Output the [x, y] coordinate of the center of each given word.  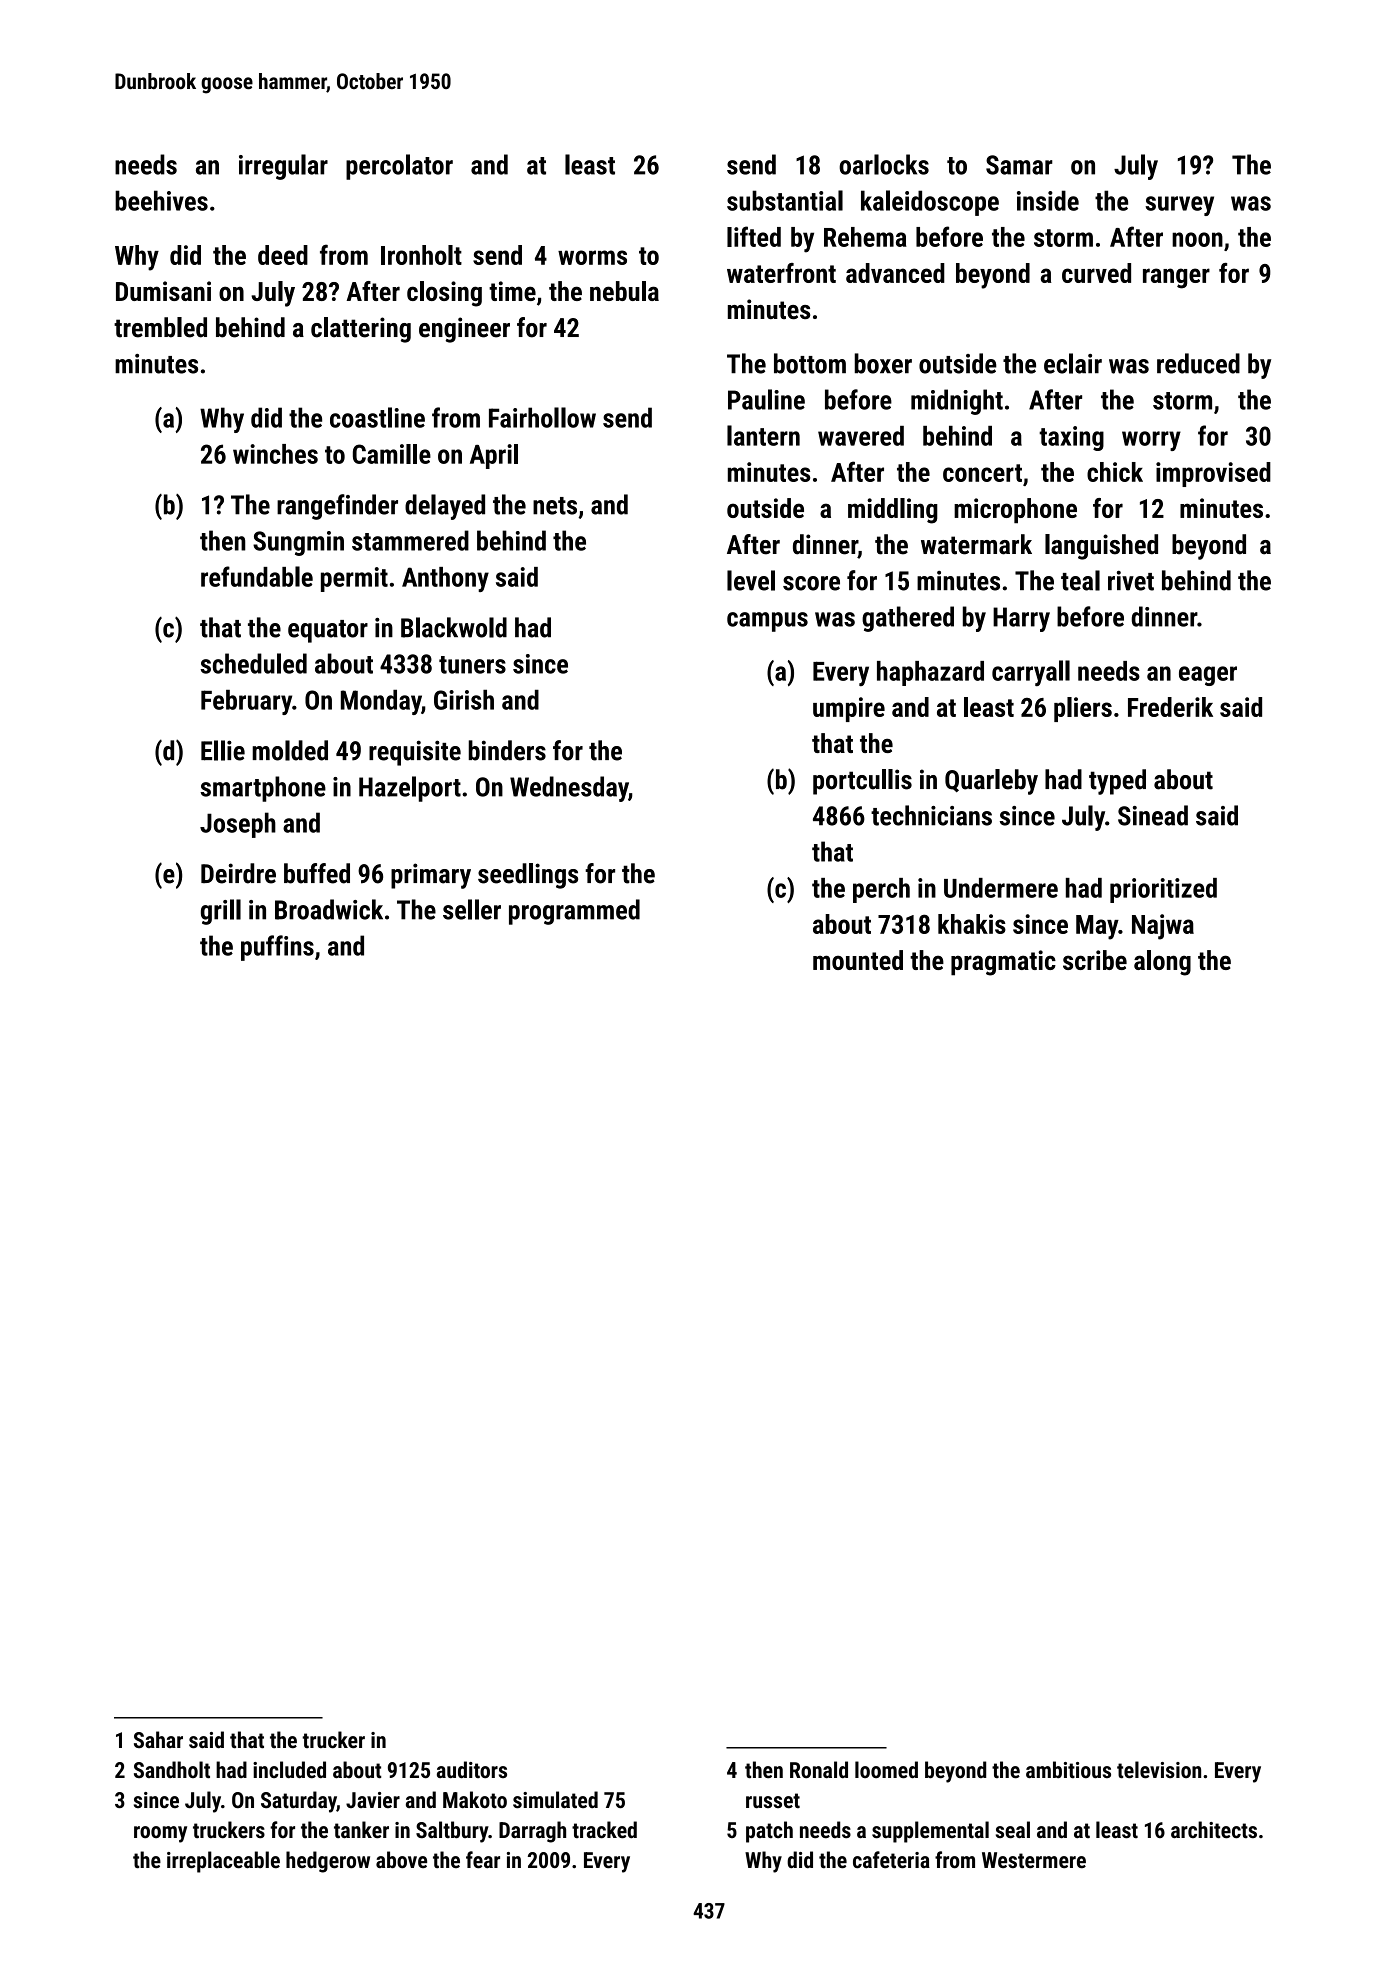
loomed [886, 1770]
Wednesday [569, 789]
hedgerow [328, 1862]
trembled [160, 327]
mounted [858, 960]
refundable [257, 576]
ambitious [1068, 1770]
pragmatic [1003, 963]
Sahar [158, 1740]
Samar [1019, 165]
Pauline [766, 399]
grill [221, 912]
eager [1208, 676]
